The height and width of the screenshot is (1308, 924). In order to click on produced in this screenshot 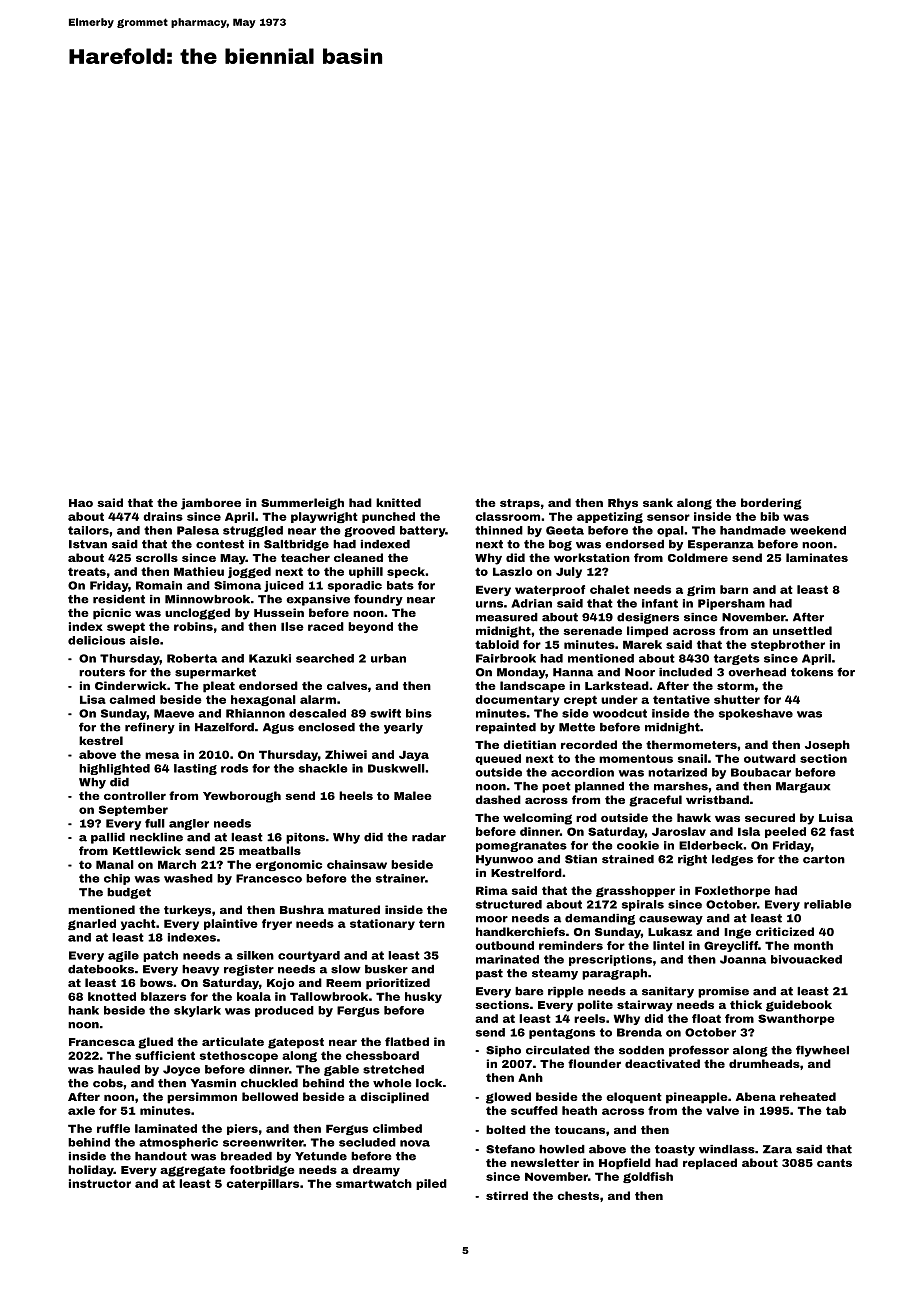, I will do `click(284, 1011)`.
